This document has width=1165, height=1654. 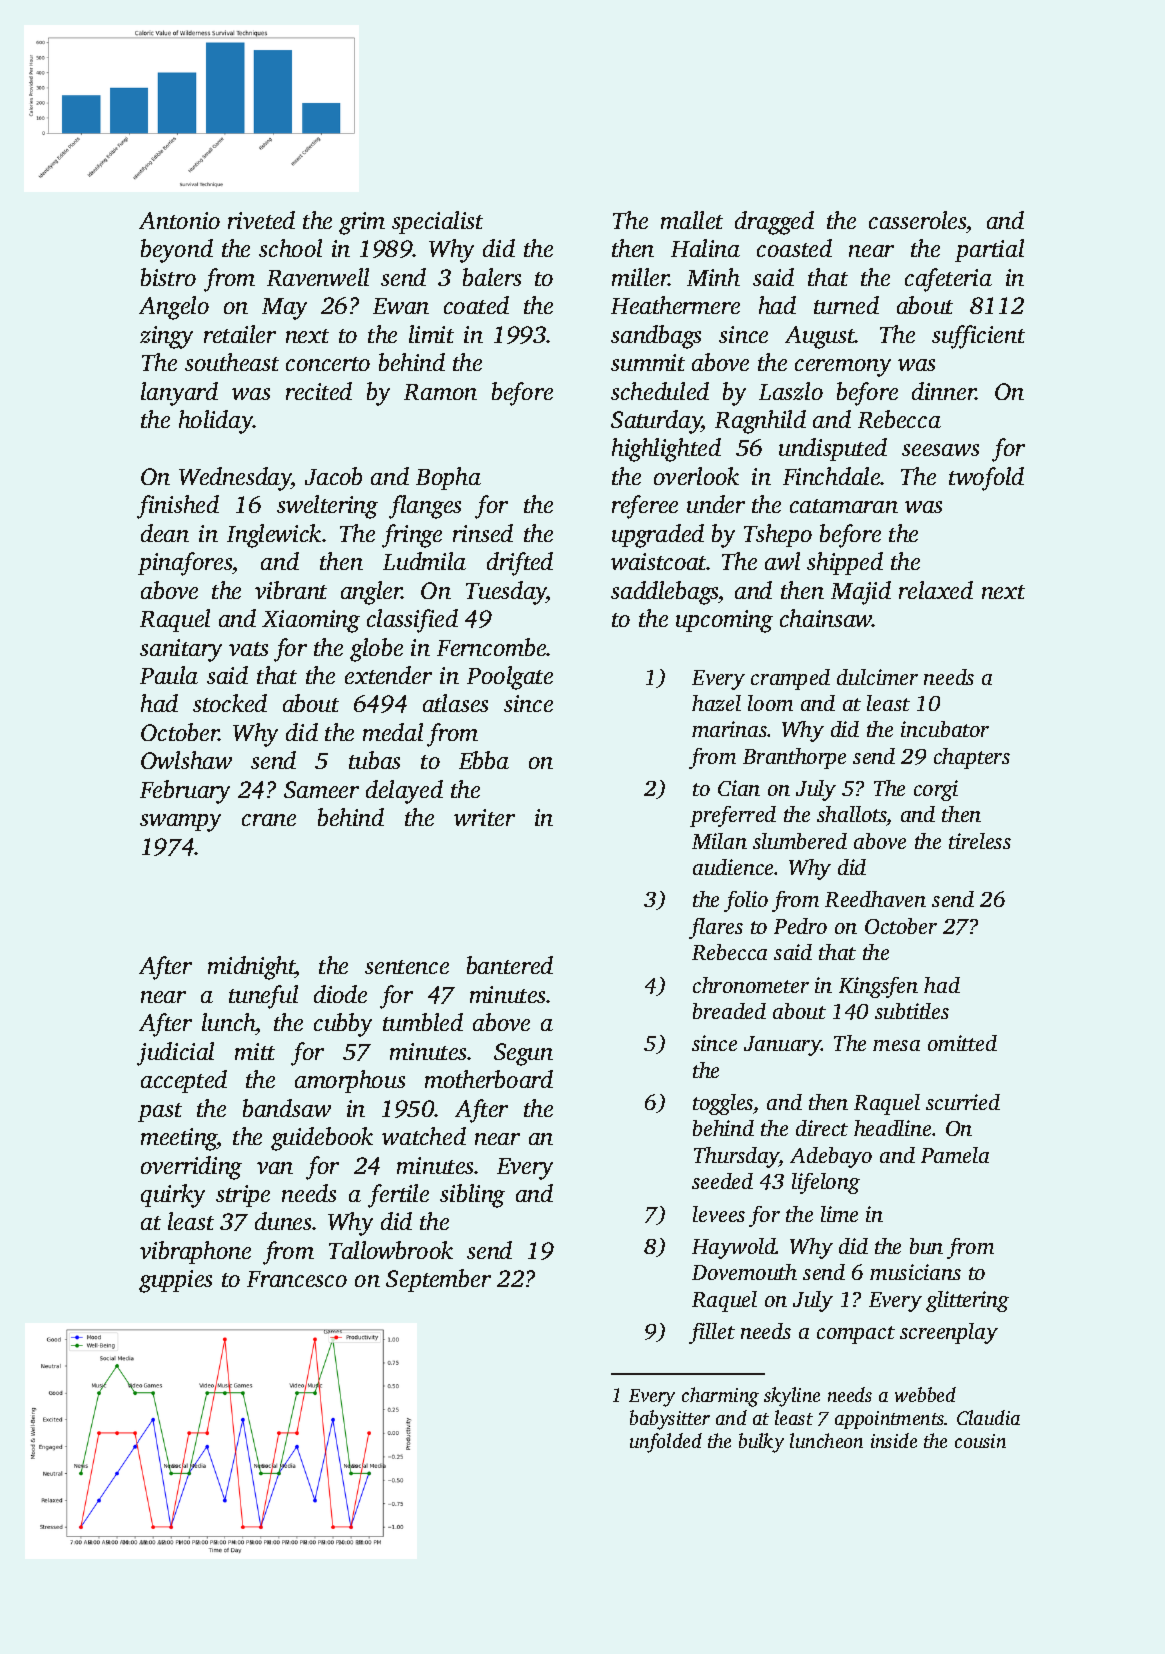 What do you see at coordinates (252, 968) in the document?
I see `midnight` at bounding box center [252, 968].
